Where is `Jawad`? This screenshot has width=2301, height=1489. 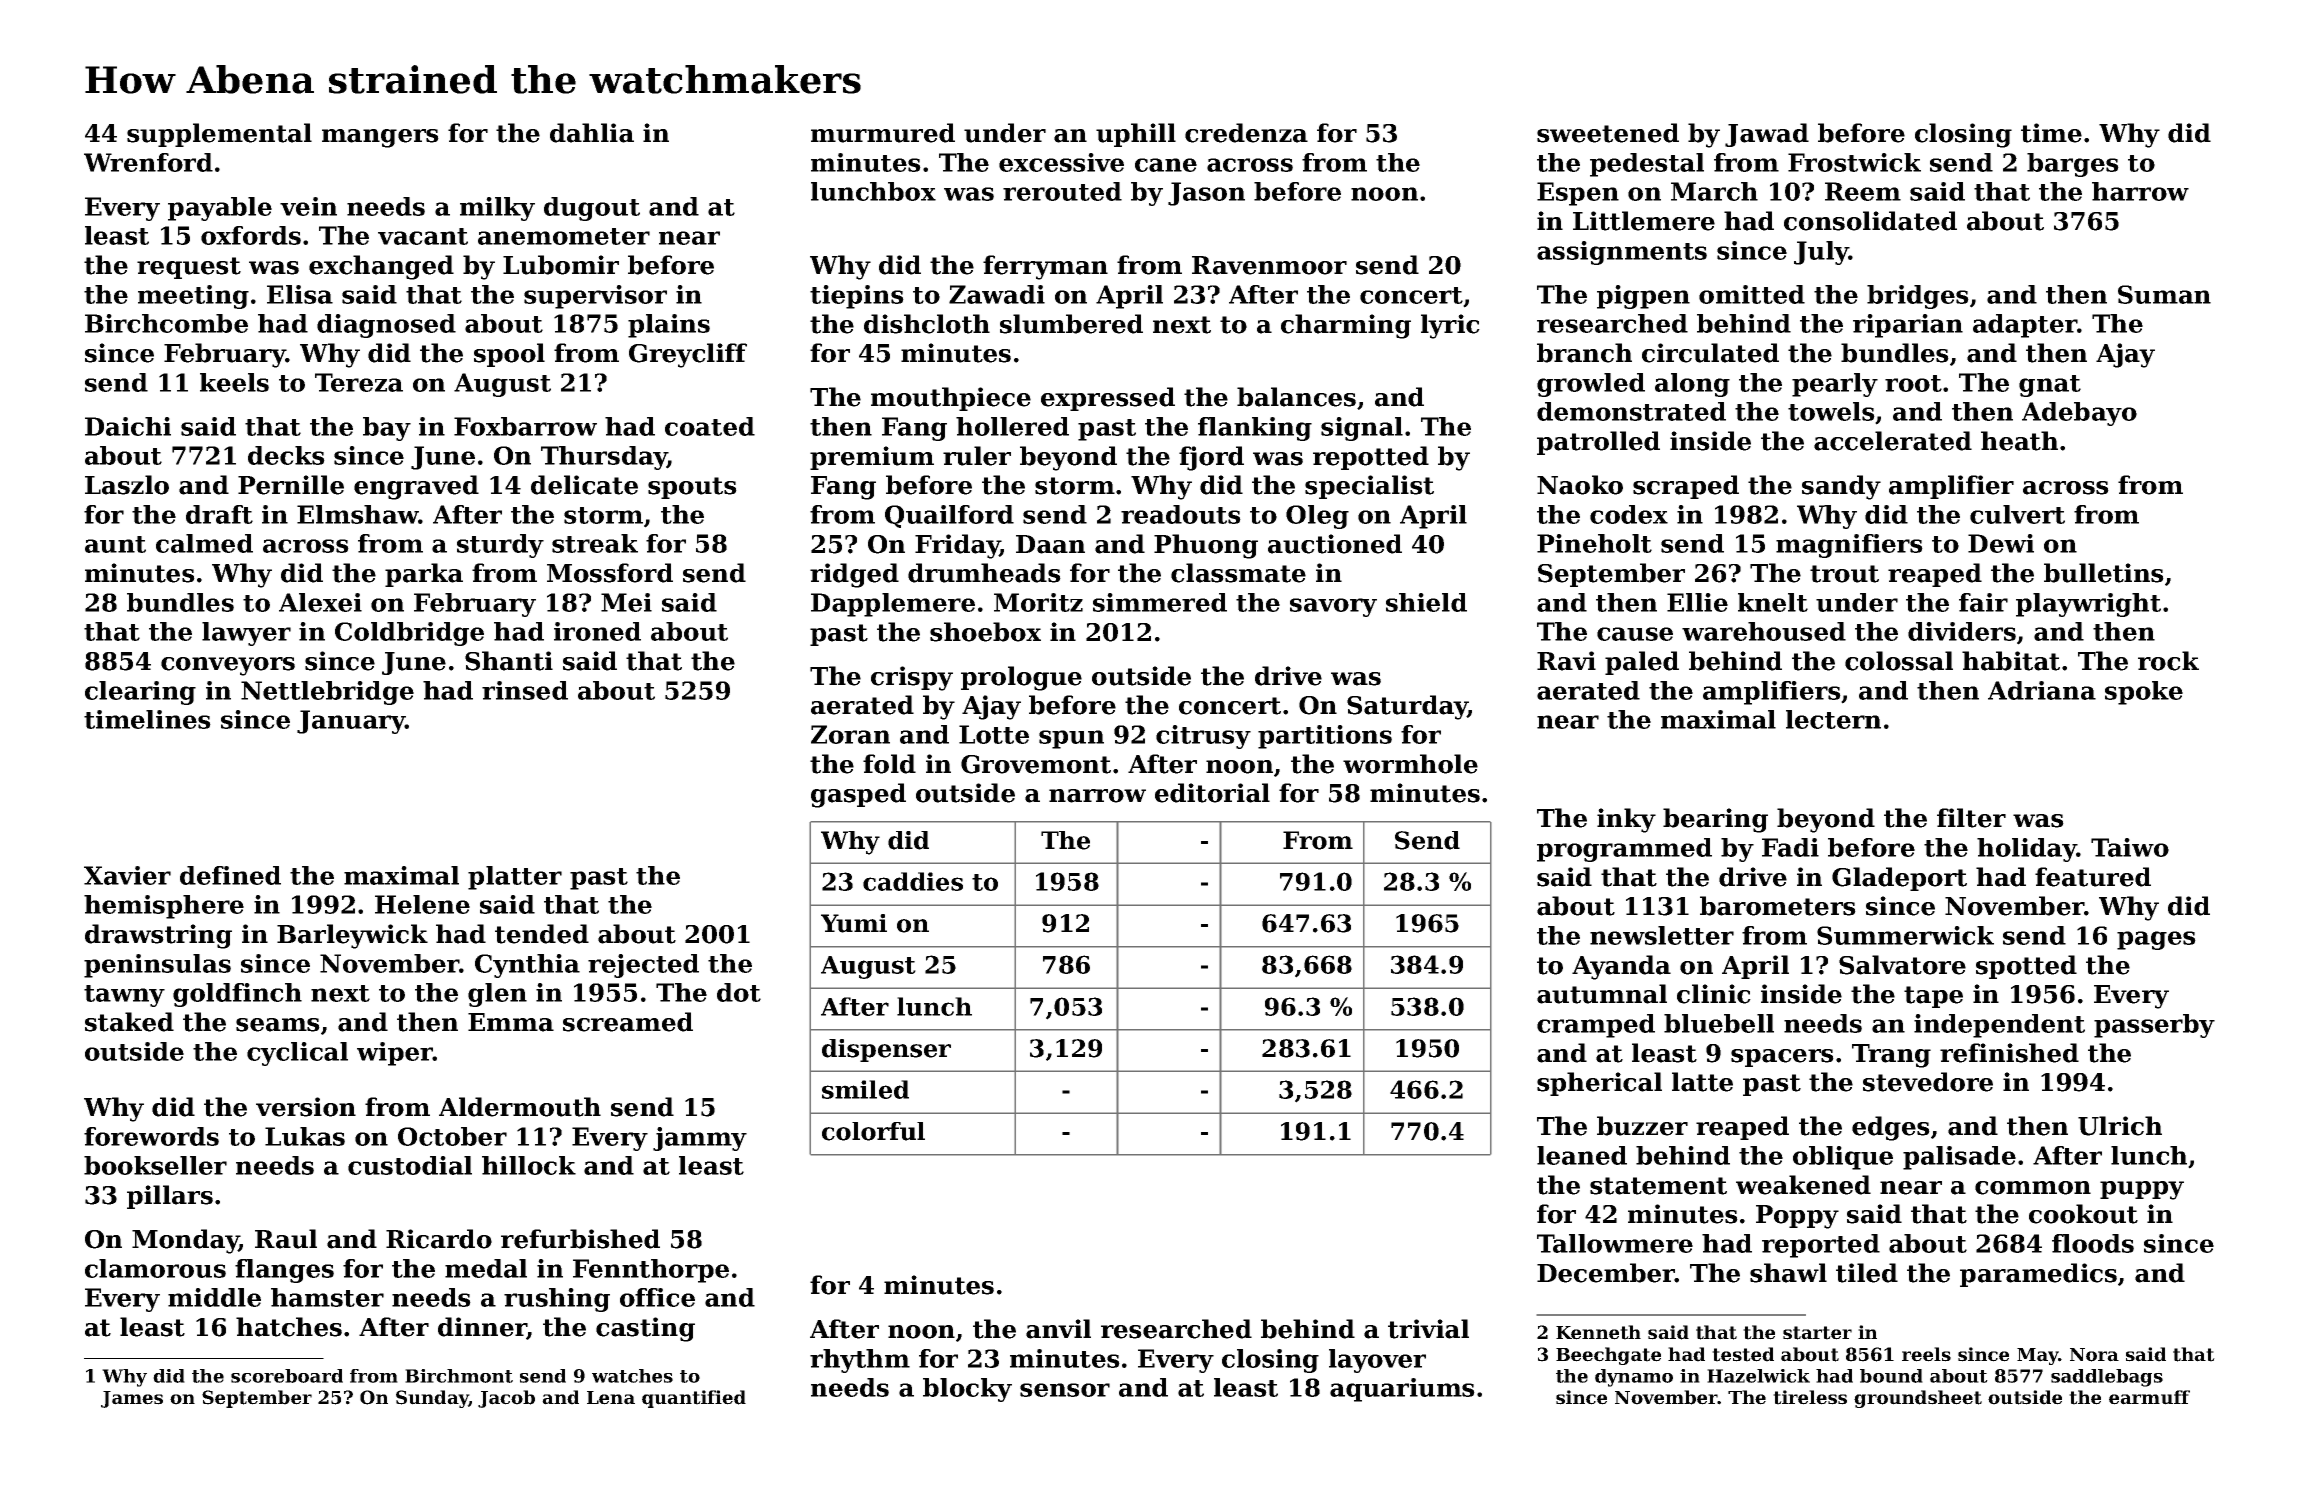
Jawad is located at coordinates (1767, 135).
